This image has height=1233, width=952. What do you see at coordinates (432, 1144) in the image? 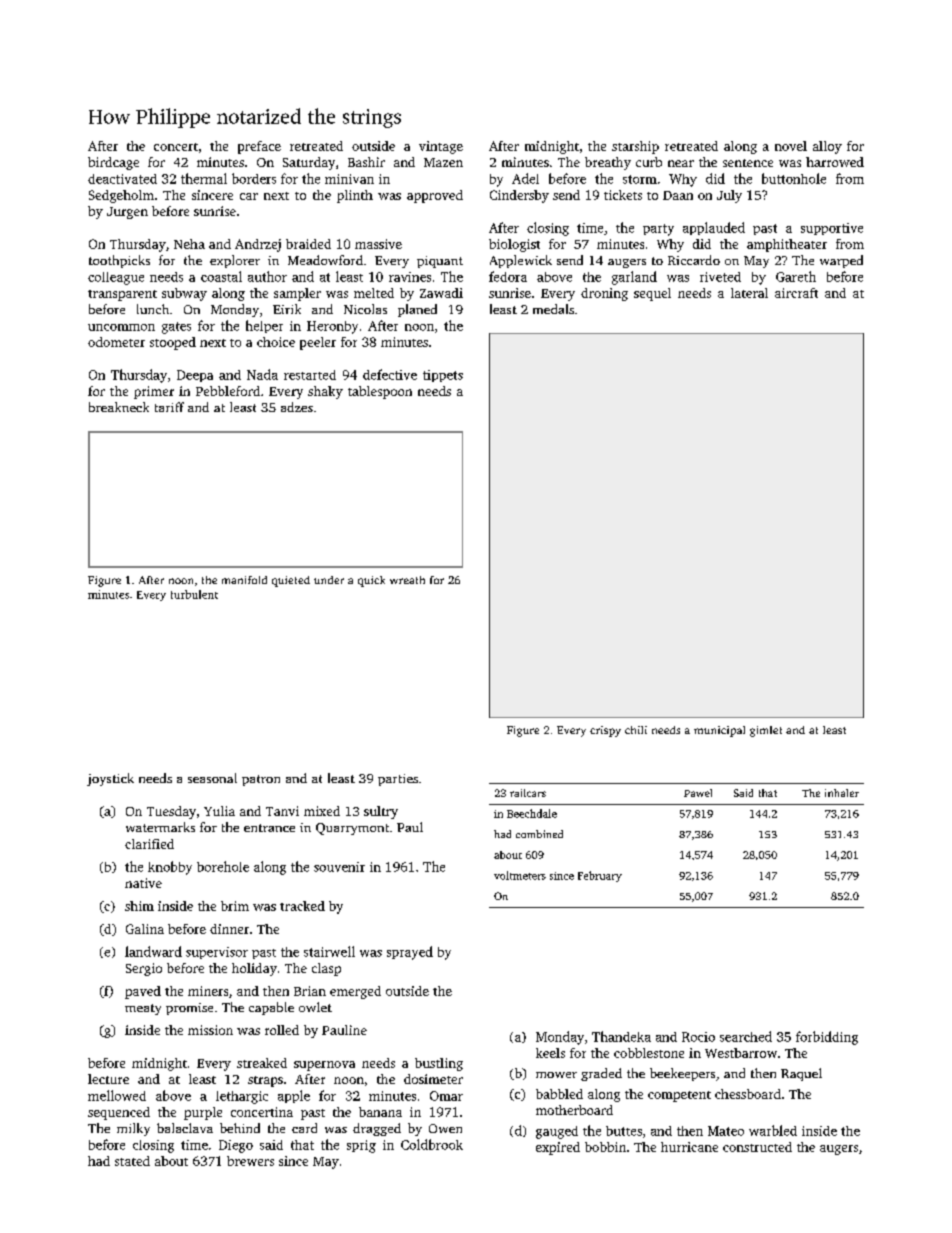
I see `Coldbrook` at bounding box center [432, 1144].
